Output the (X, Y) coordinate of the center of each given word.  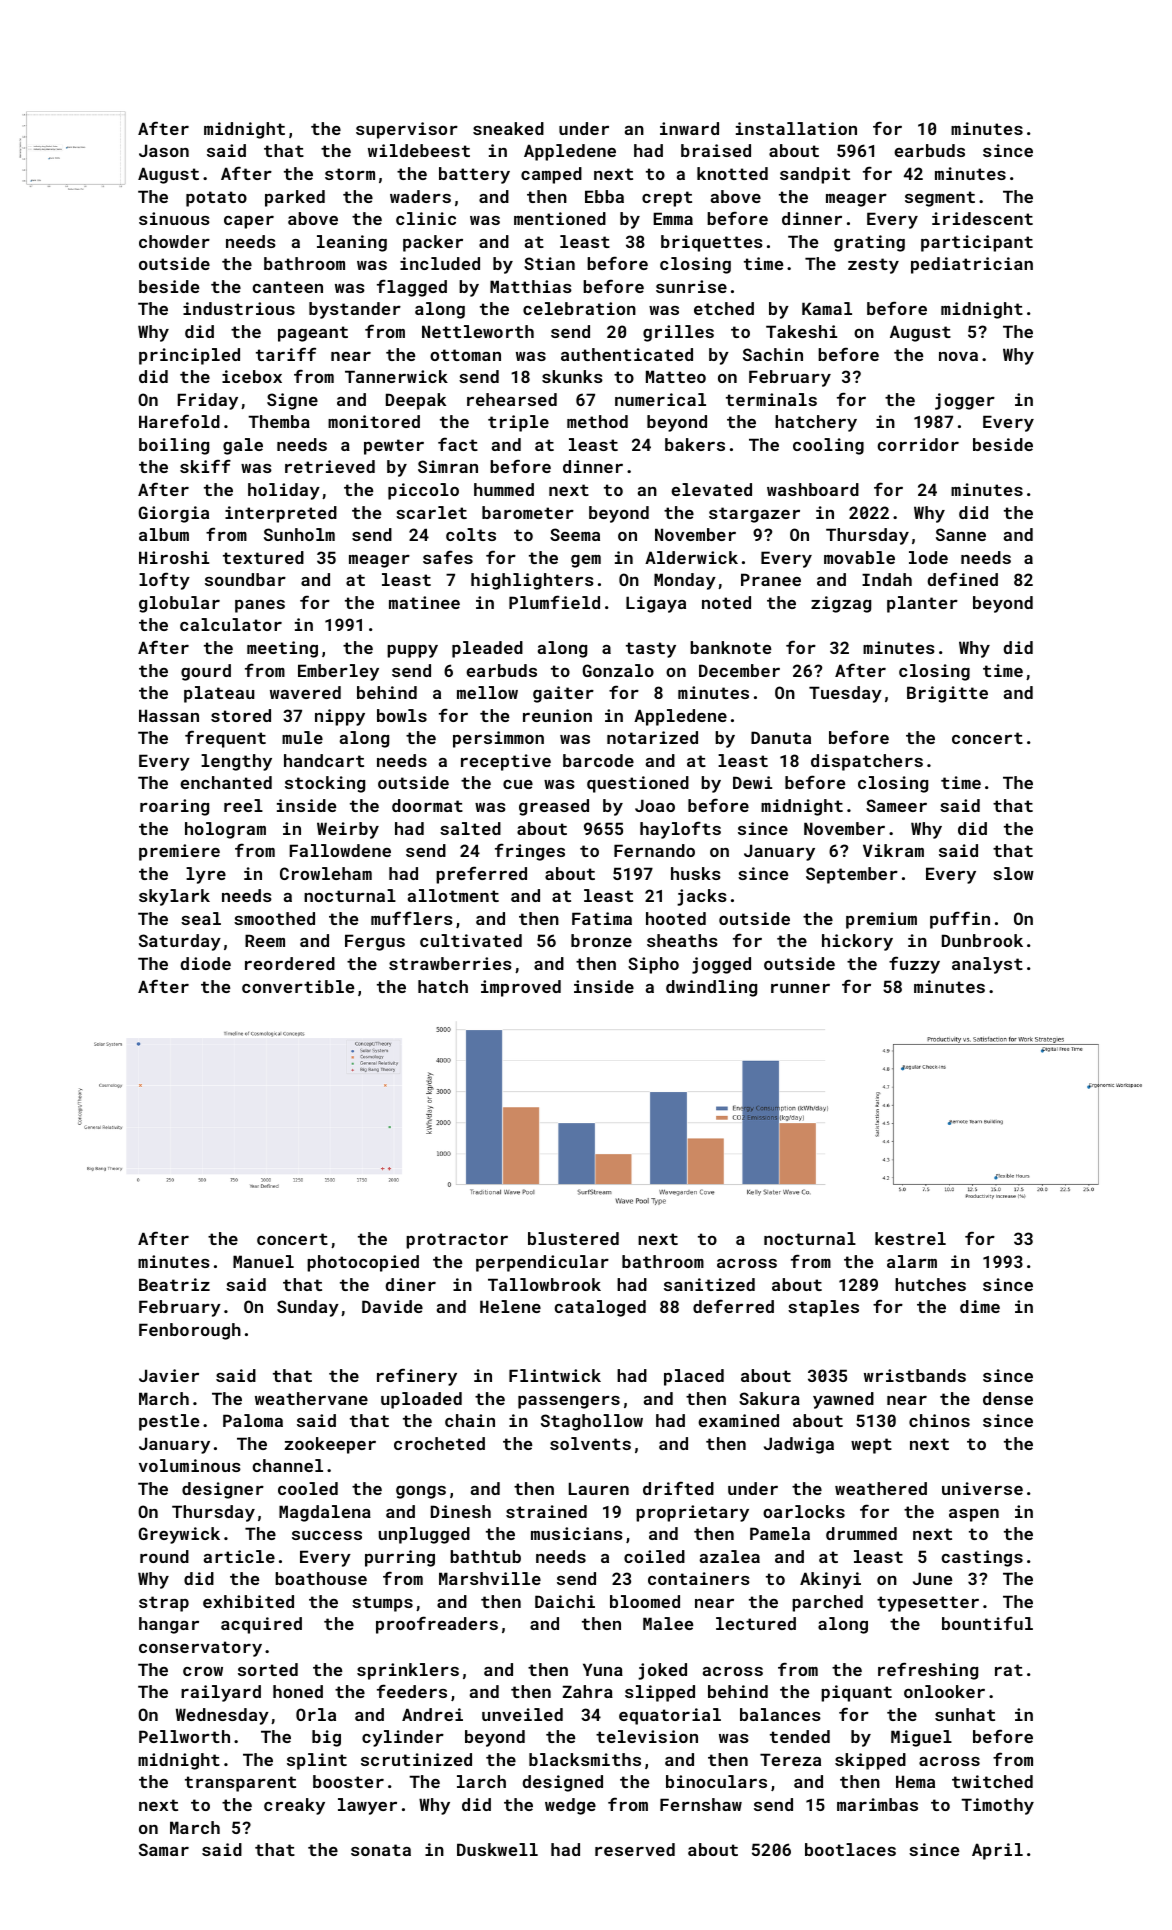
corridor (918, 444)
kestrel (910, 1238)
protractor (457, 1241)
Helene (510, 1306)
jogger (965, 401)
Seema (575, 534)
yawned (843, 1400)
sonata (381, 1850)
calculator (231, 624)
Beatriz (174, 1284)
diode (205, 963)
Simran (448, 466)
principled (189, 356)
